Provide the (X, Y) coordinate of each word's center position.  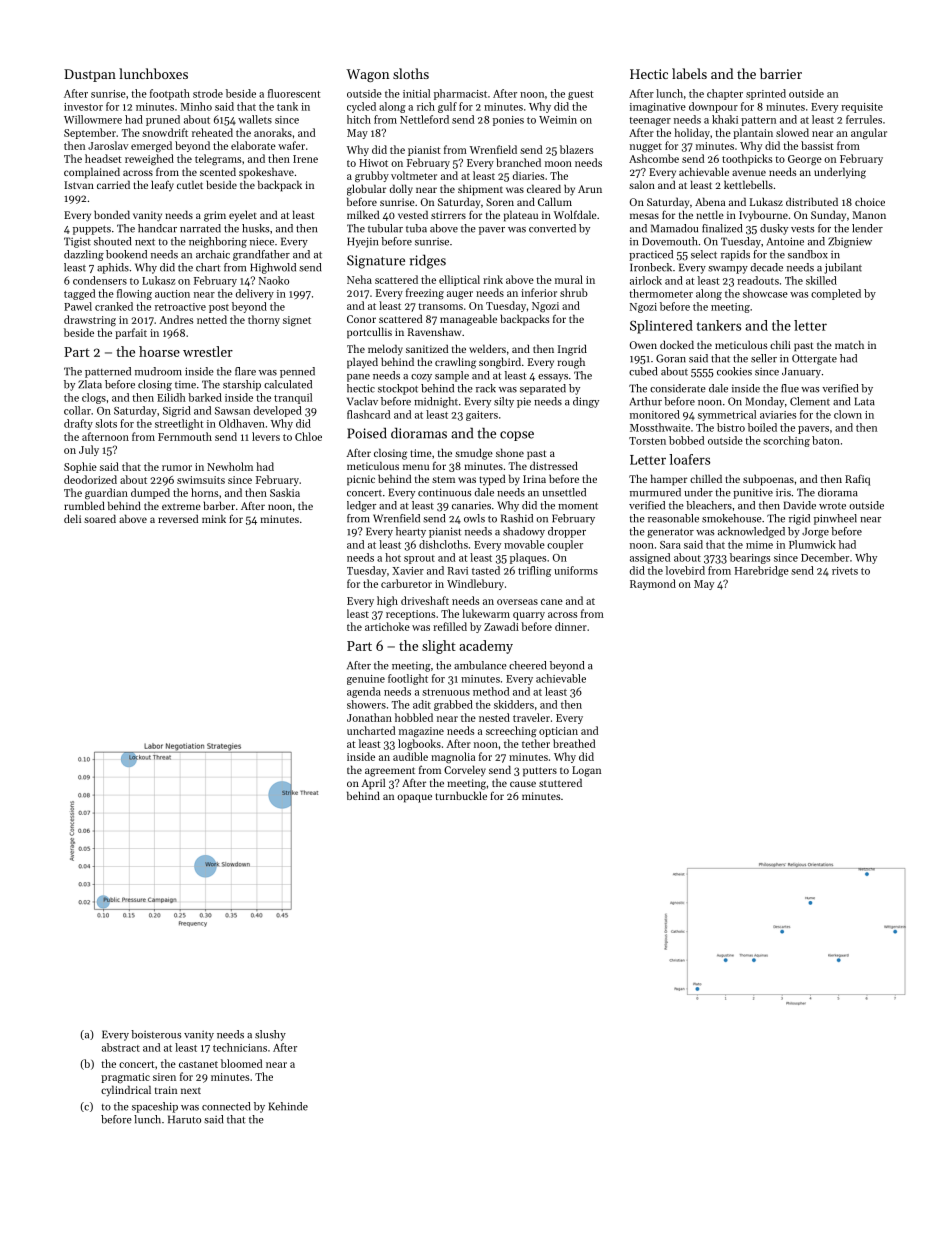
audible (410, 756)
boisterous (156, 1034)
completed (836, 294)
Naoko (274, 280)
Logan (586, 771)
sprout (419, 559)
